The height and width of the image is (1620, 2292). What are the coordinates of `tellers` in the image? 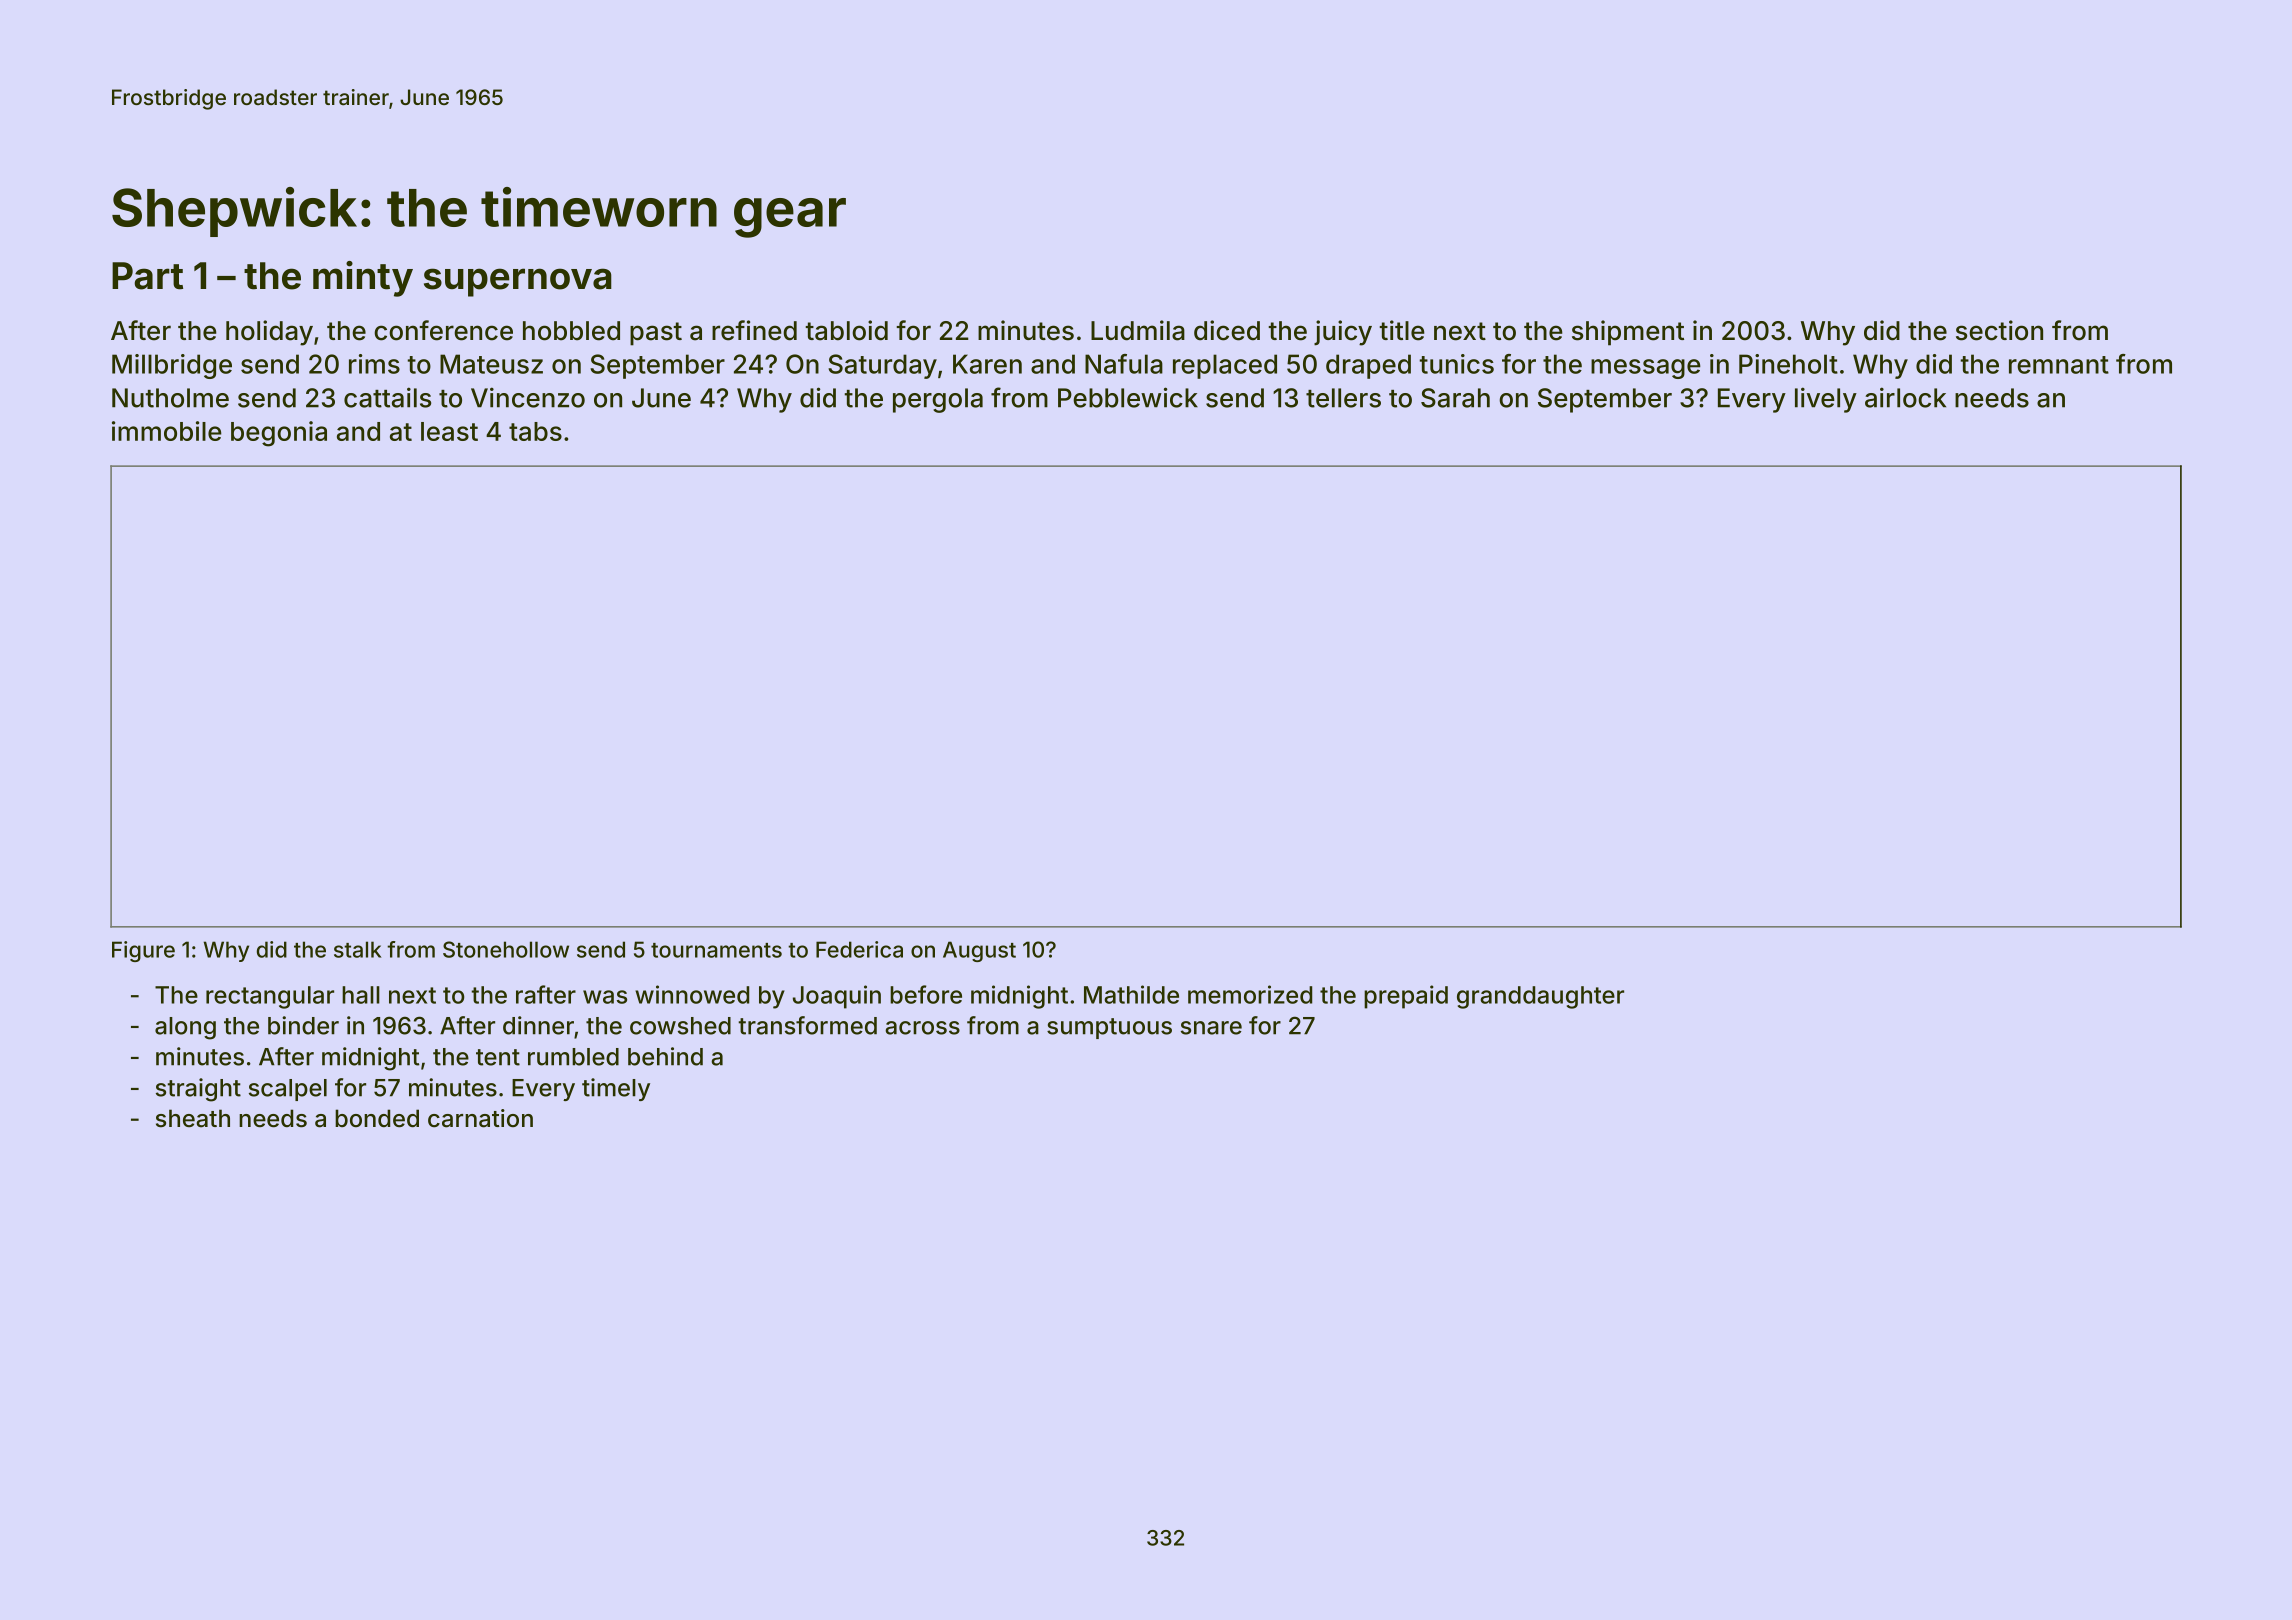 It's located at (1343, 398).
